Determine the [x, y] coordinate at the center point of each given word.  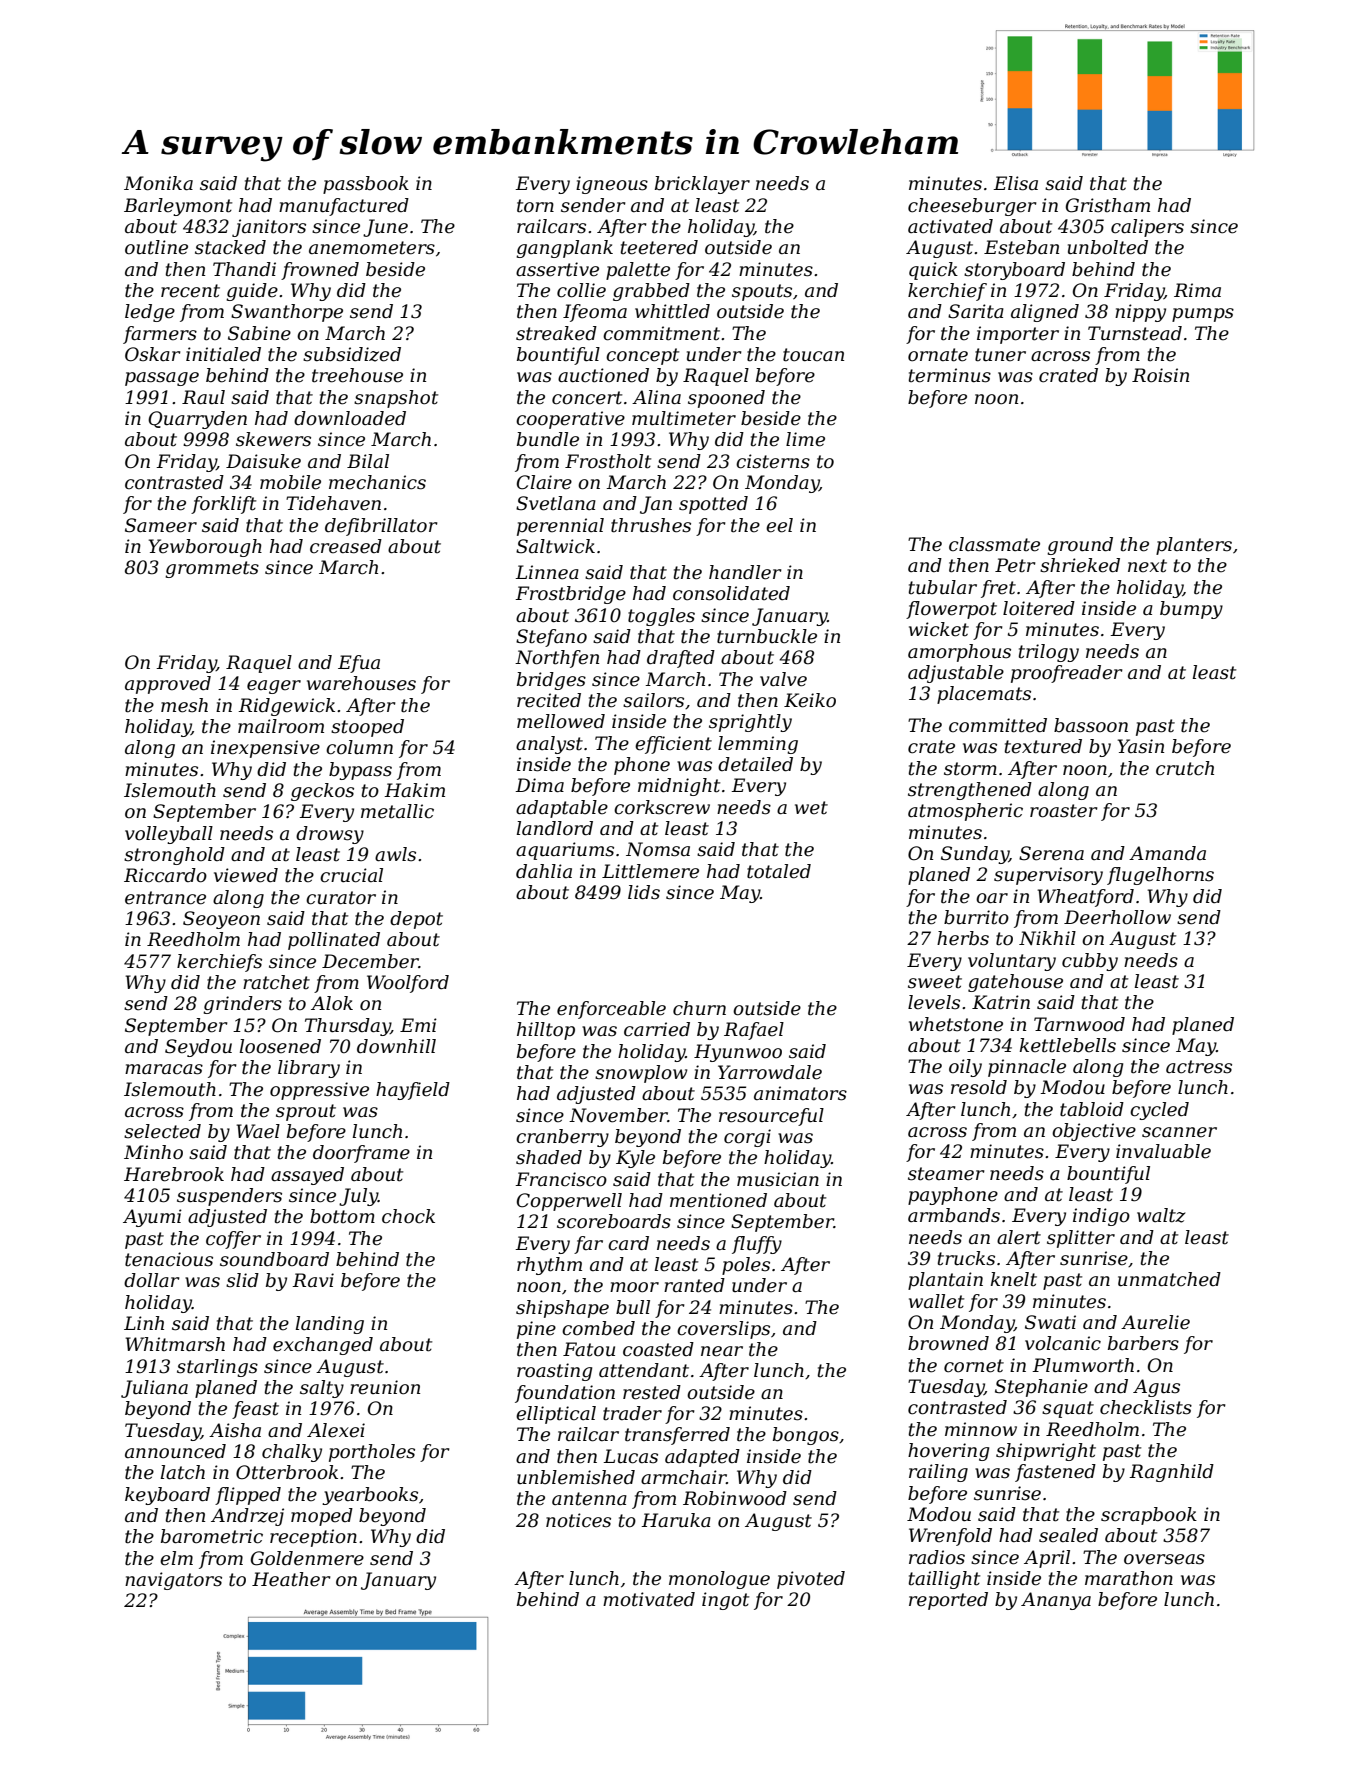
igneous [612, 185]
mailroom [281, 726]
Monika [158, 183]
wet [811, 808]
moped [322, 1517]
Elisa [1015, 183]
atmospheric [965, 812]
